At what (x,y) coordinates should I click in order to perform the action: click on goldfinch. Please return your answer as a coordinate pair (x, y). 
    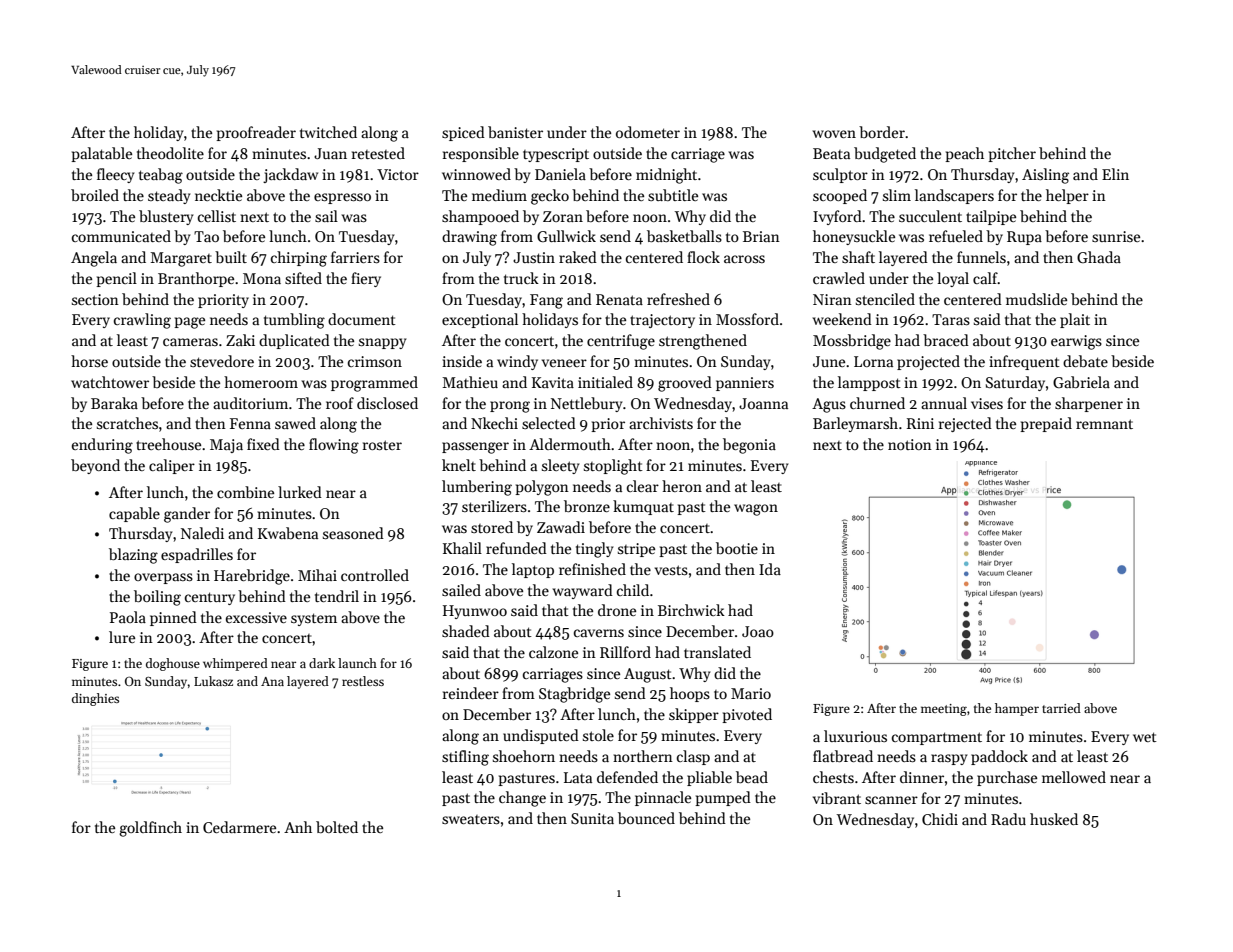
    Looking at the image, I should click on (150, 829).
